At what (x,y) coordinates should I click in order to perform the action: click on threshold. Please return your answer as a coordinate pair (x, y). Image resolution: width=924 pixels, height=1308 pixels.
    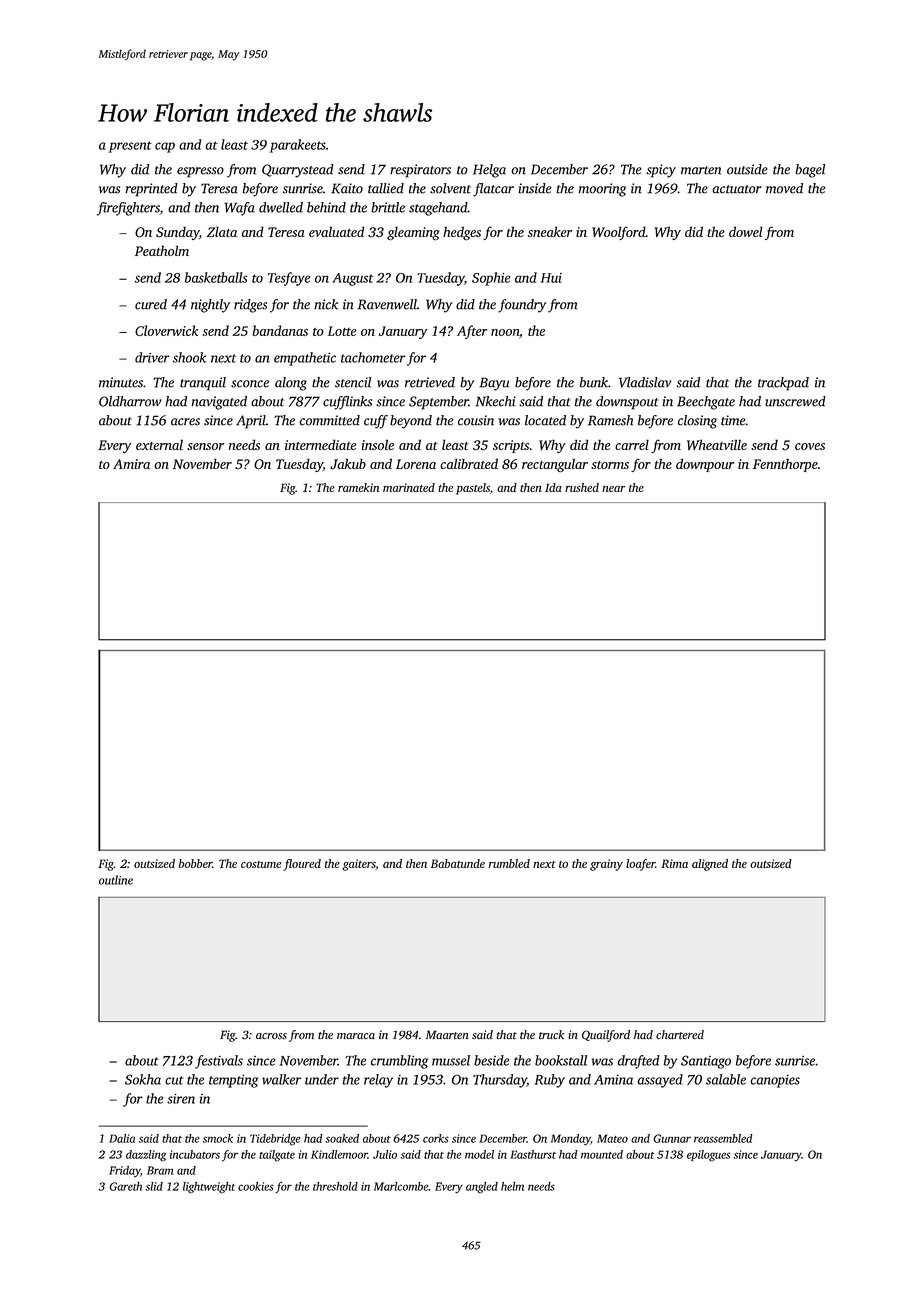
    Looking at the image, I should click on (335, 1186).
